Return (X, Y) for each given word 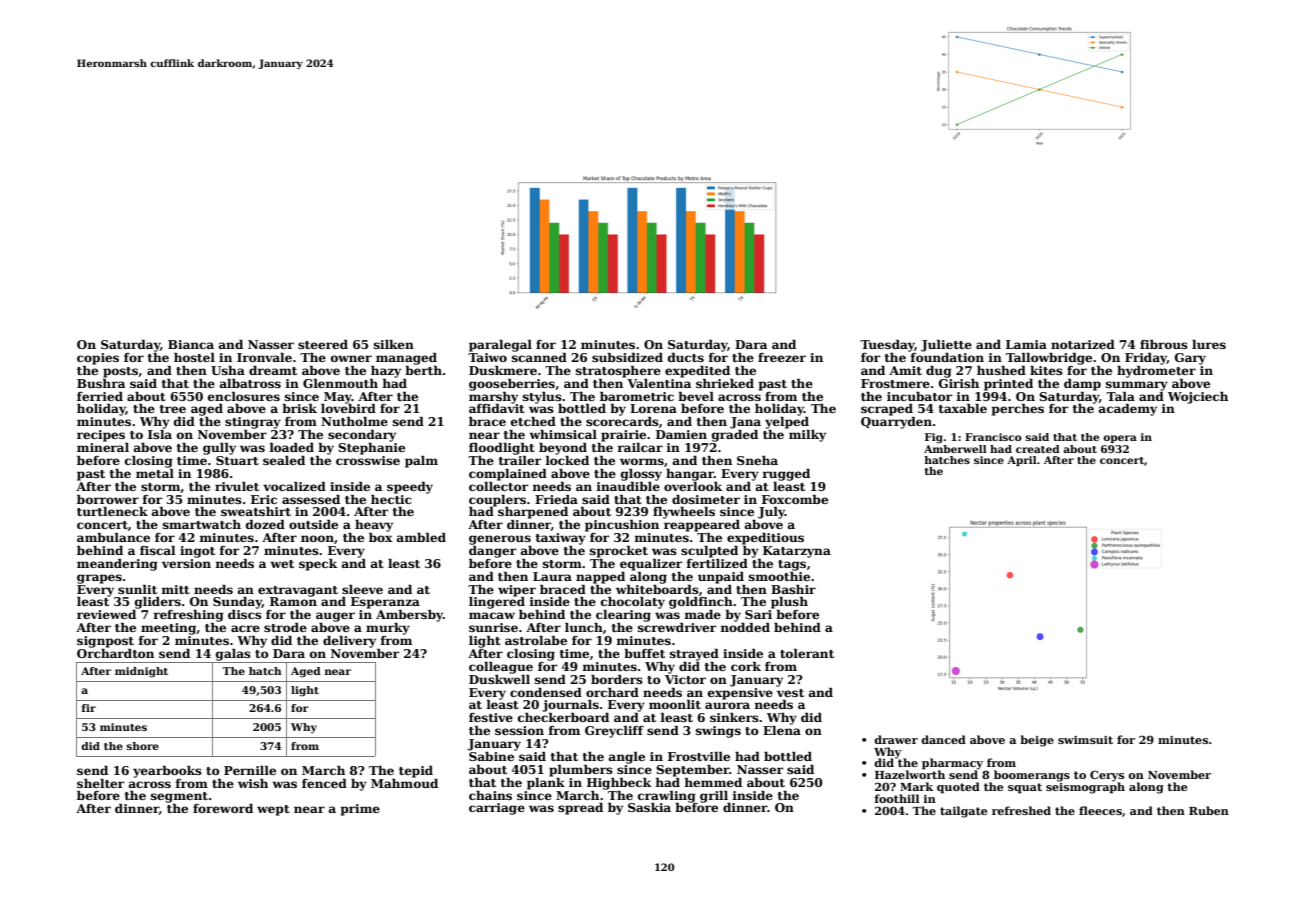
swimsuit (1085, 740)
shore (143, 746)
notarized (1083, 344)
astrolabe (536, 640)
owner (351, 358)
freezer (782, 357)
